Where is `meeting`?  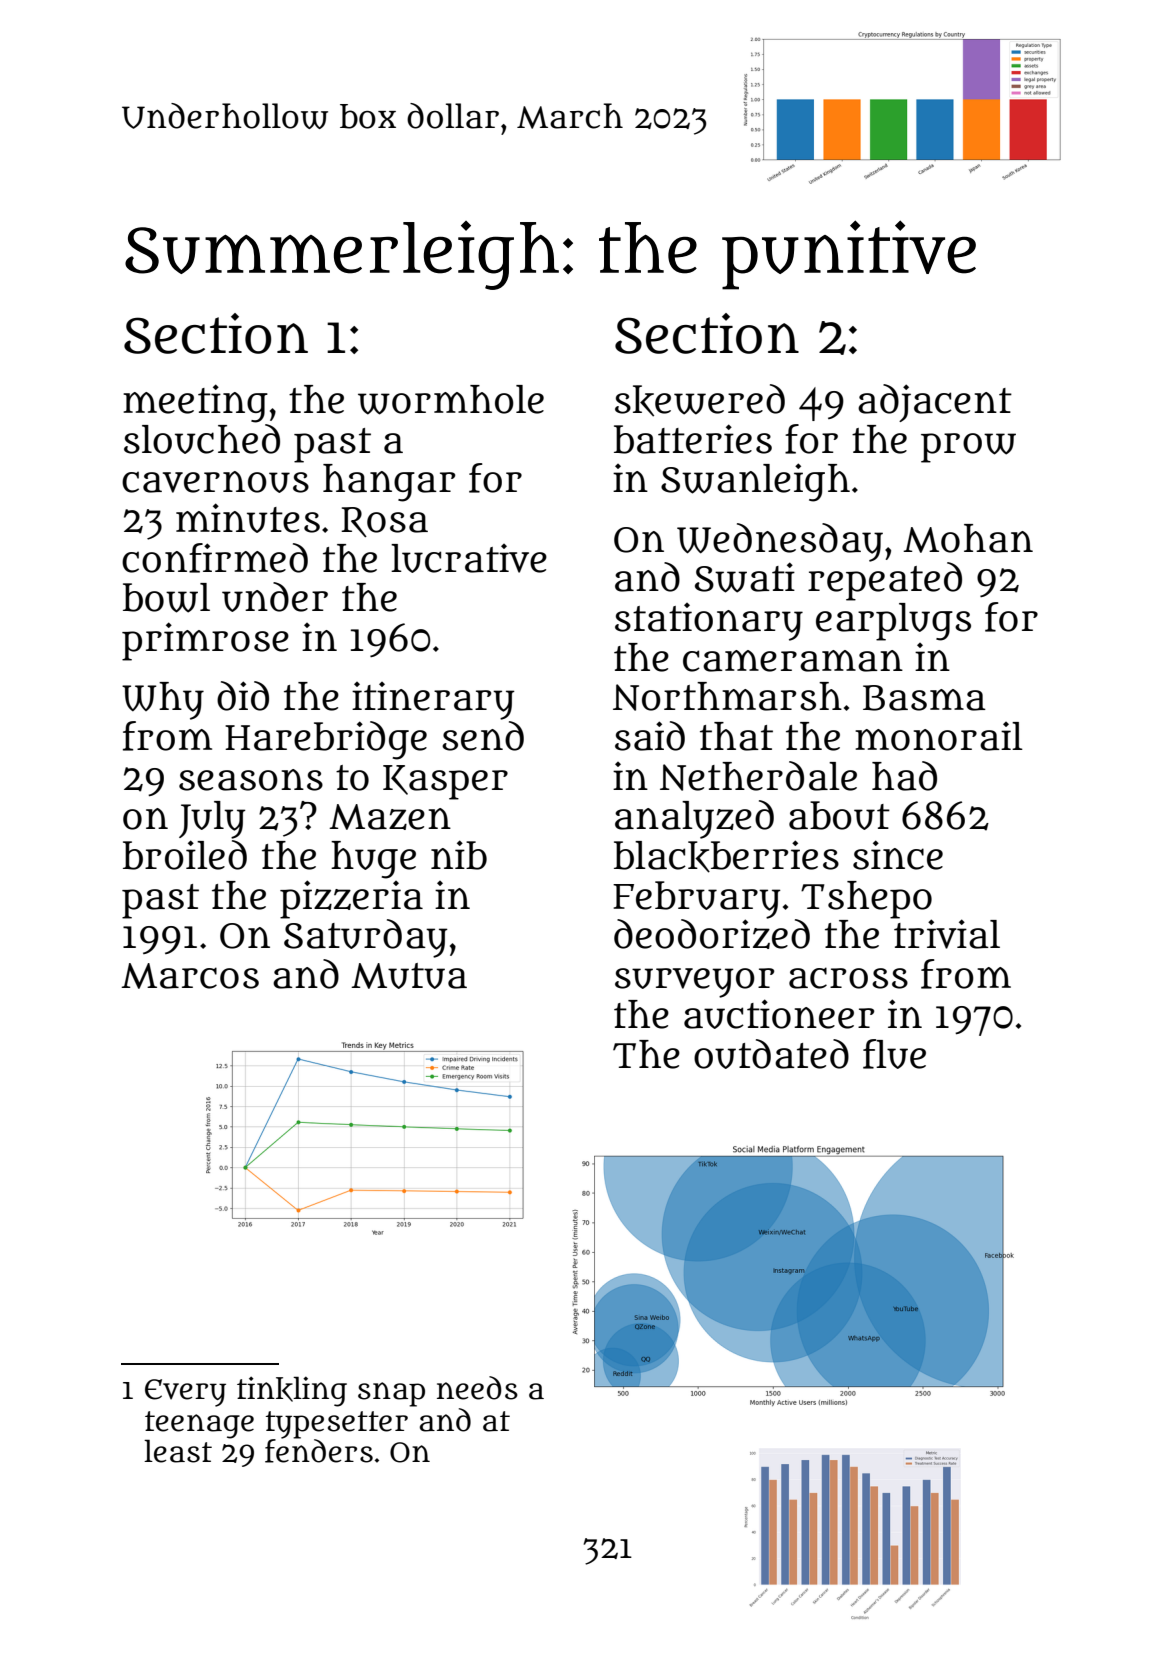 meeting is located at coordinates (195, 403).
